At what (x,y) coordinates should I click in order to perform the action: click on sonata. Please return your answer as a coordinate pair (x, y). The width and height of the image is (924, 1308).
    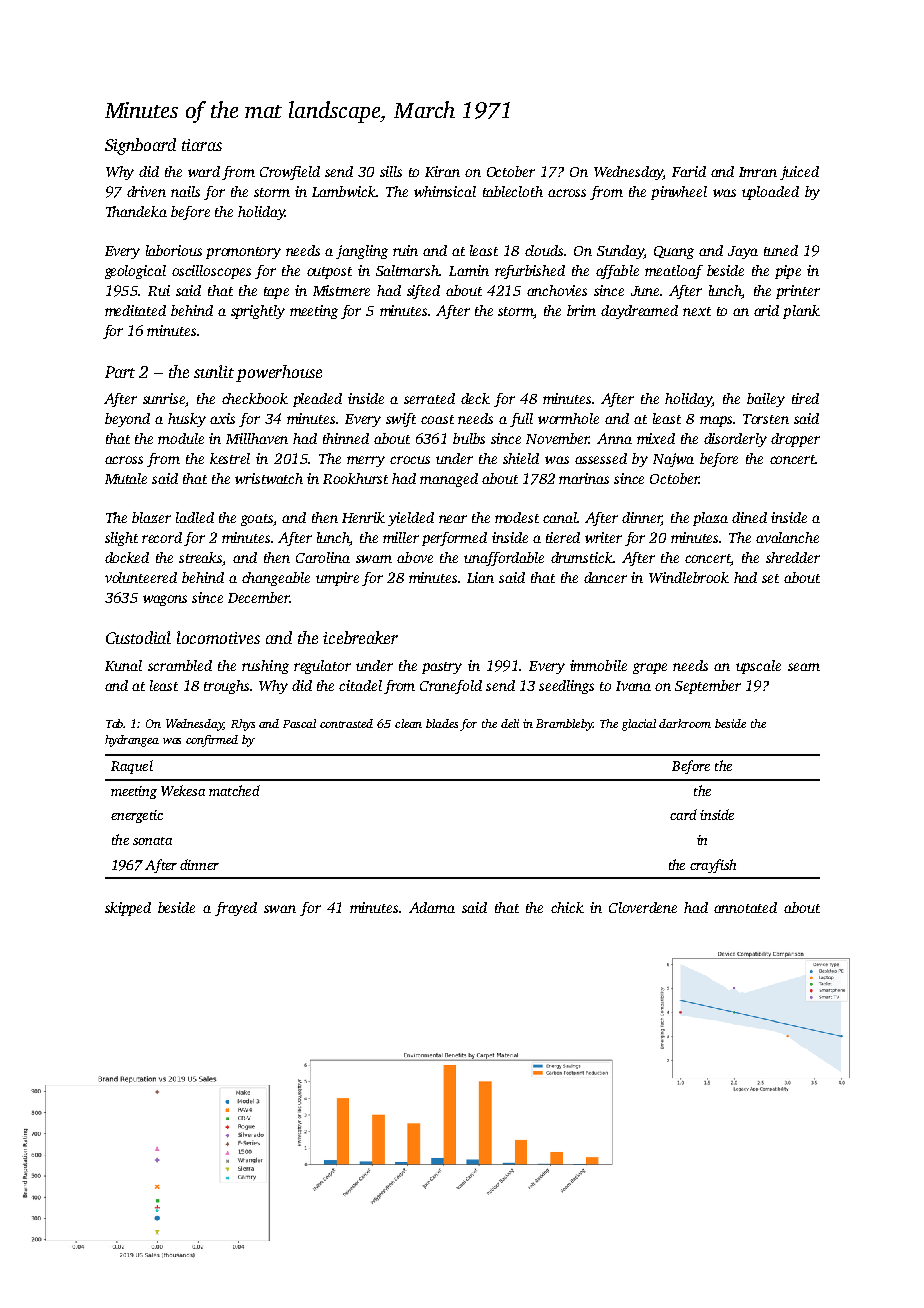
    Looking at the image, I should click on (152, 841).
